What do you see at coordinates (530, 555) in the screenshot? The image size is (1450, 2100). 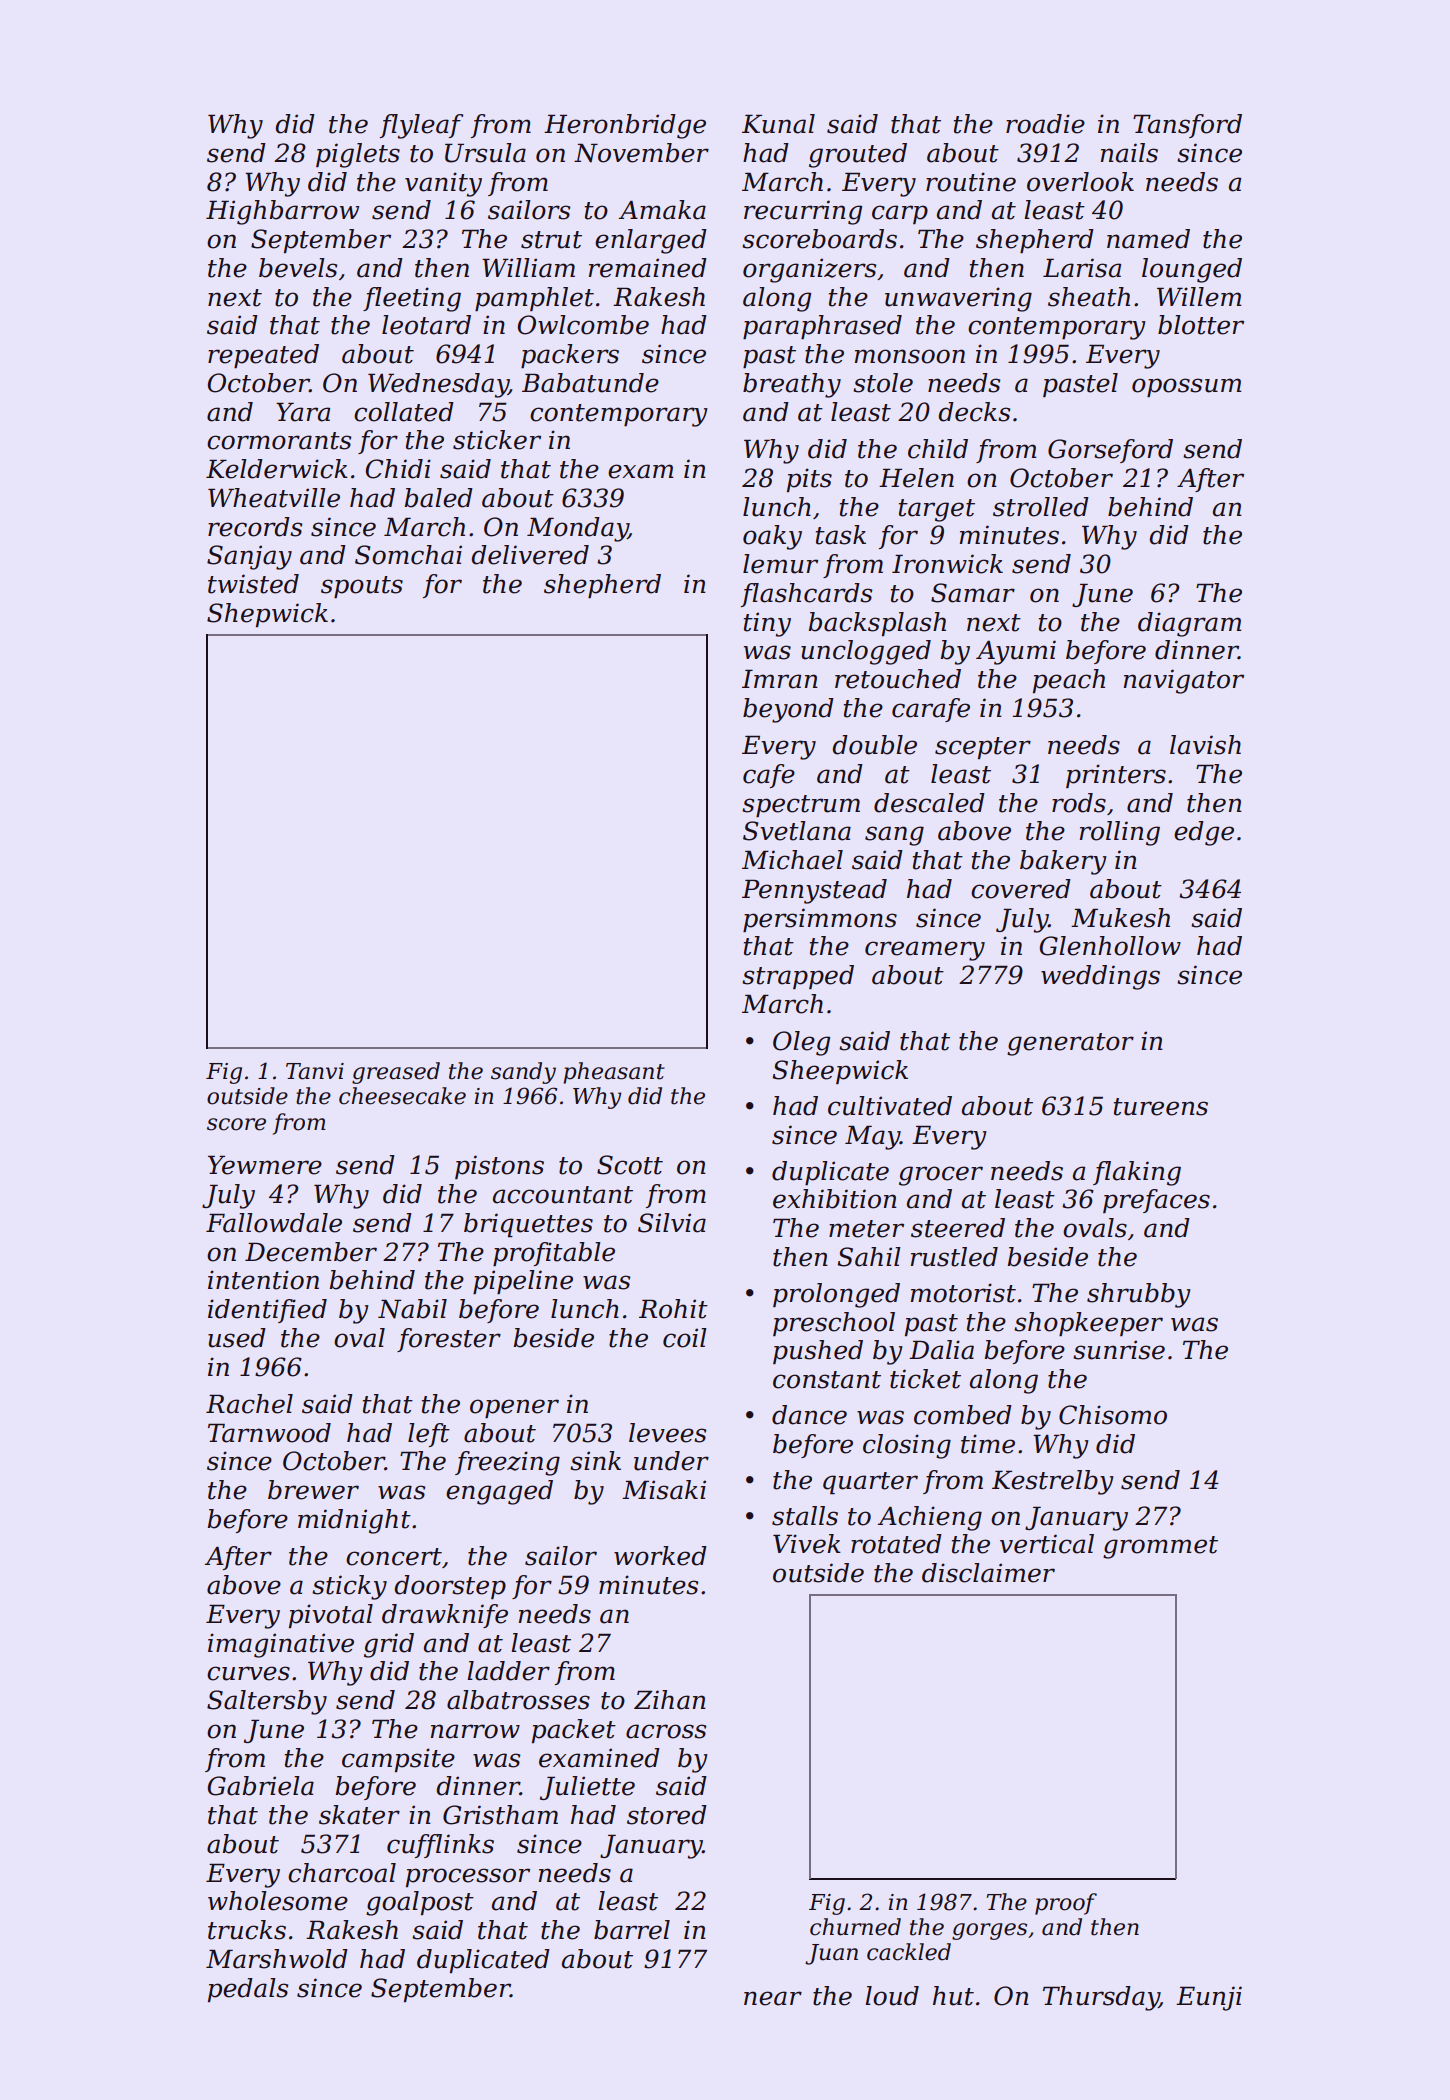 I see `delivered` at bounding box center [530, 555].
